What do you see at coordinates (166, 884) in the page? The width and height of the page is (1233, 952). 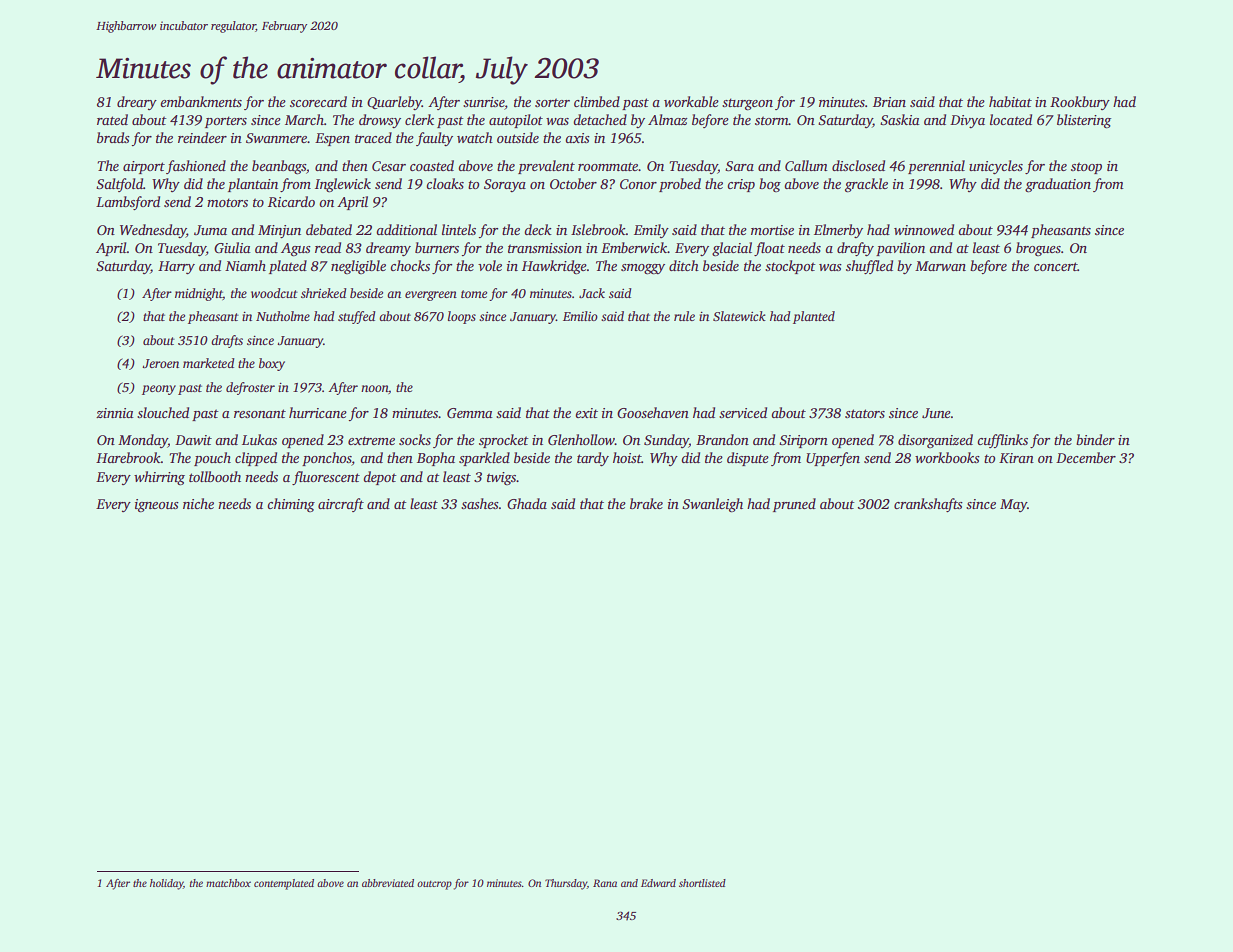 I see `holiday` at bounding box center [166, 884].
